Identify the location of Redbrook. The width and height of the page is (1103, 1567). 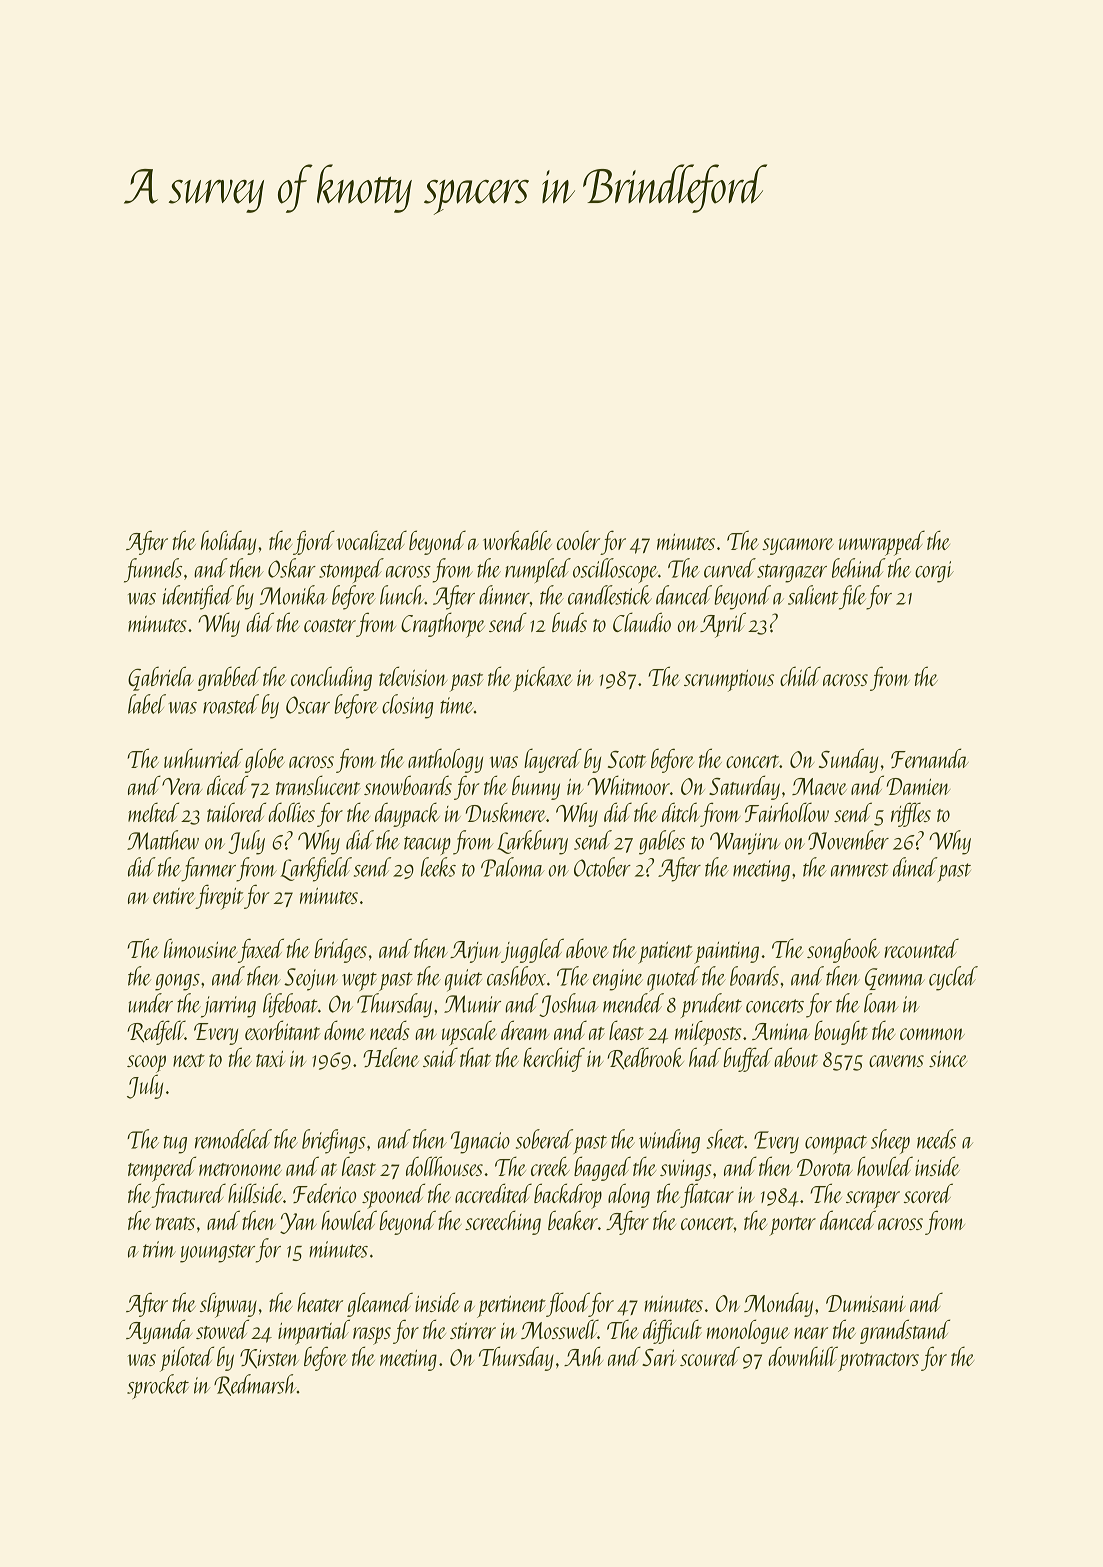
(645, 1058).
